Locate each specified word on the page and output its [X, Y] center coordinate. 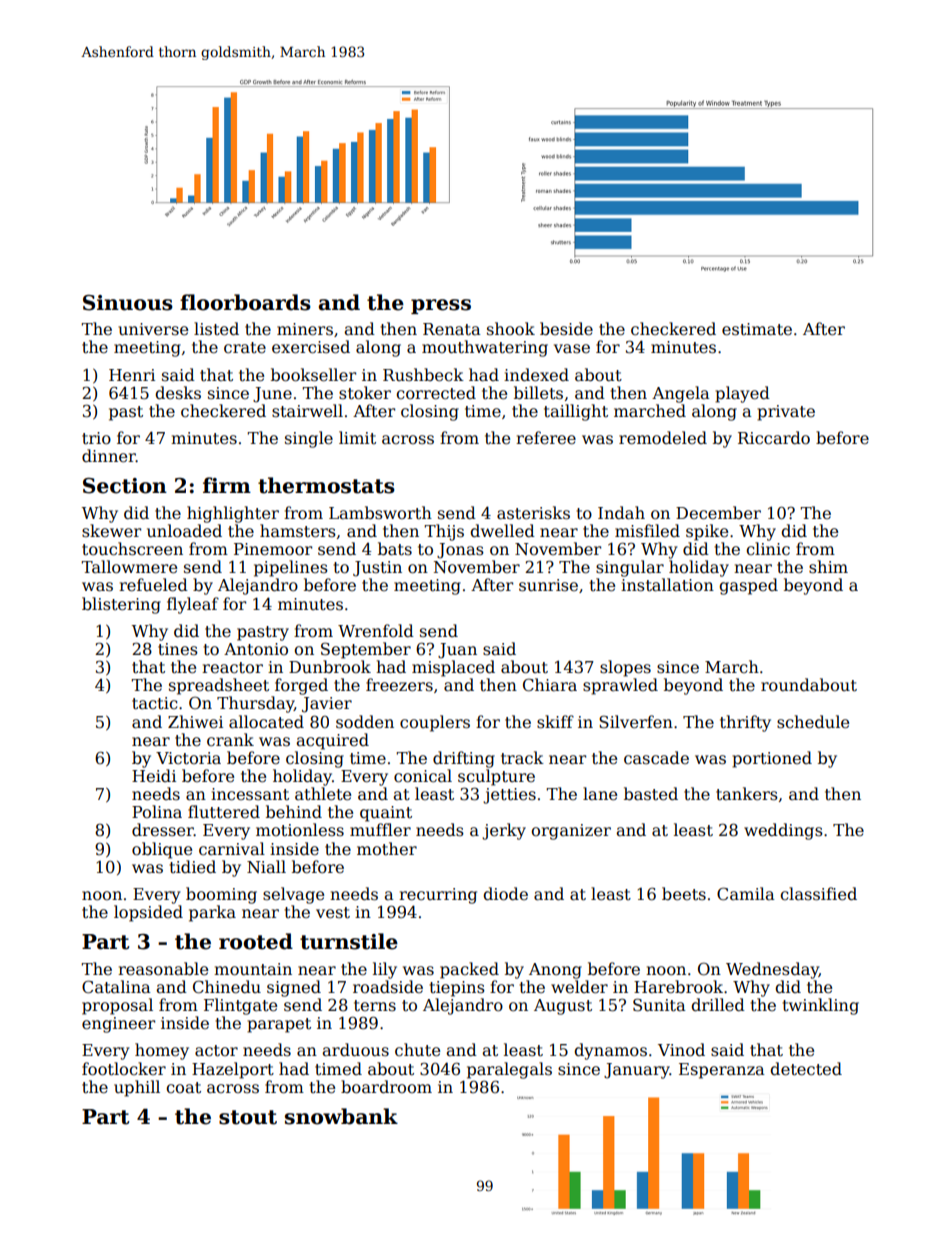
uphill [137, 1088]
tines [178, 649]
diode [505, 894]
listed [216, 329]
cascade [656, 758]
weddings [783, 831]
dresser [163, 830]
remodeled [663, 438]
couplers [435, 723]
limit [357, 437]
